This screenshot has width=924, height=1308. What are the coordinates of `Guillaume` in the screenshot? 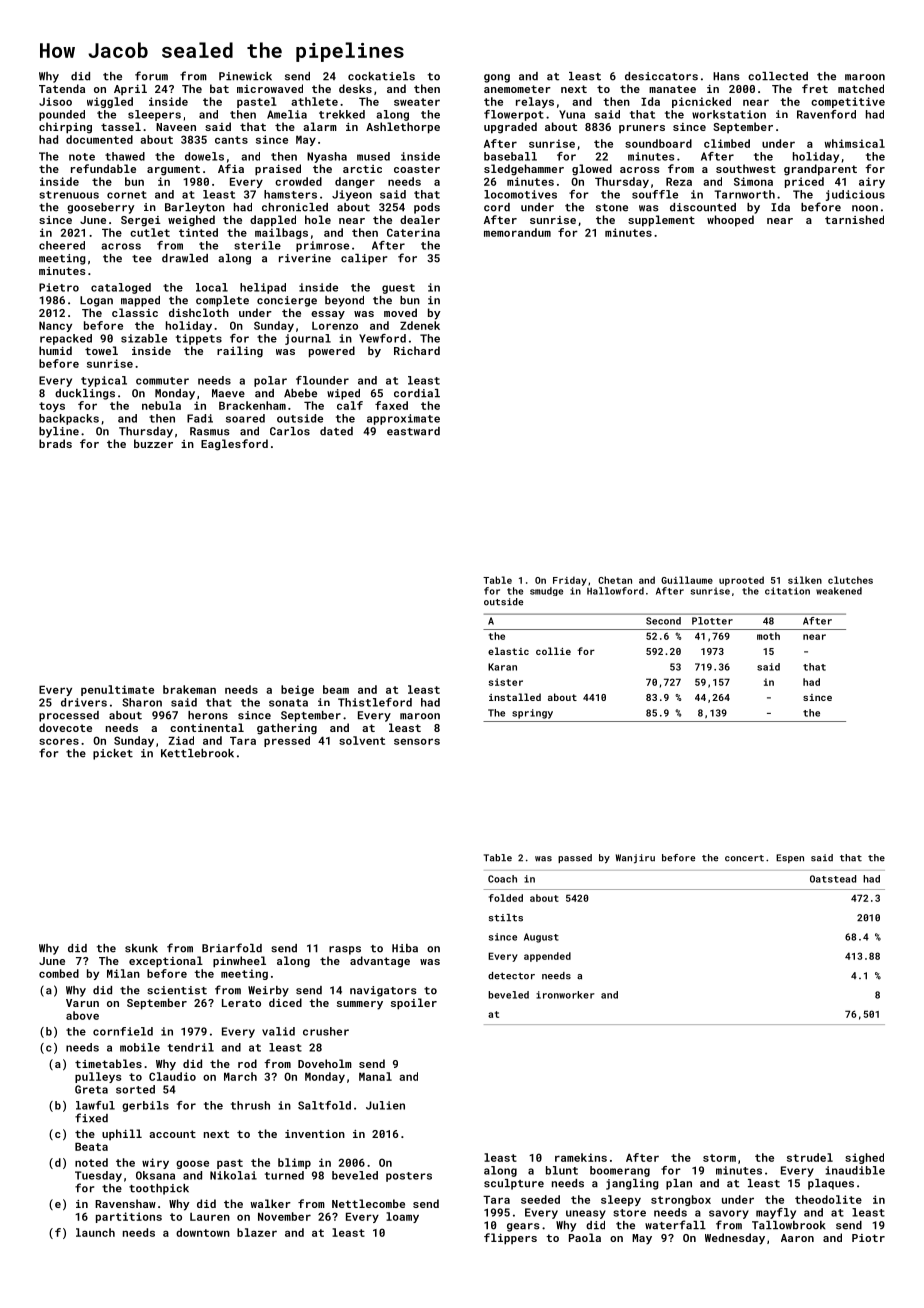 It's located at (687, 580).
